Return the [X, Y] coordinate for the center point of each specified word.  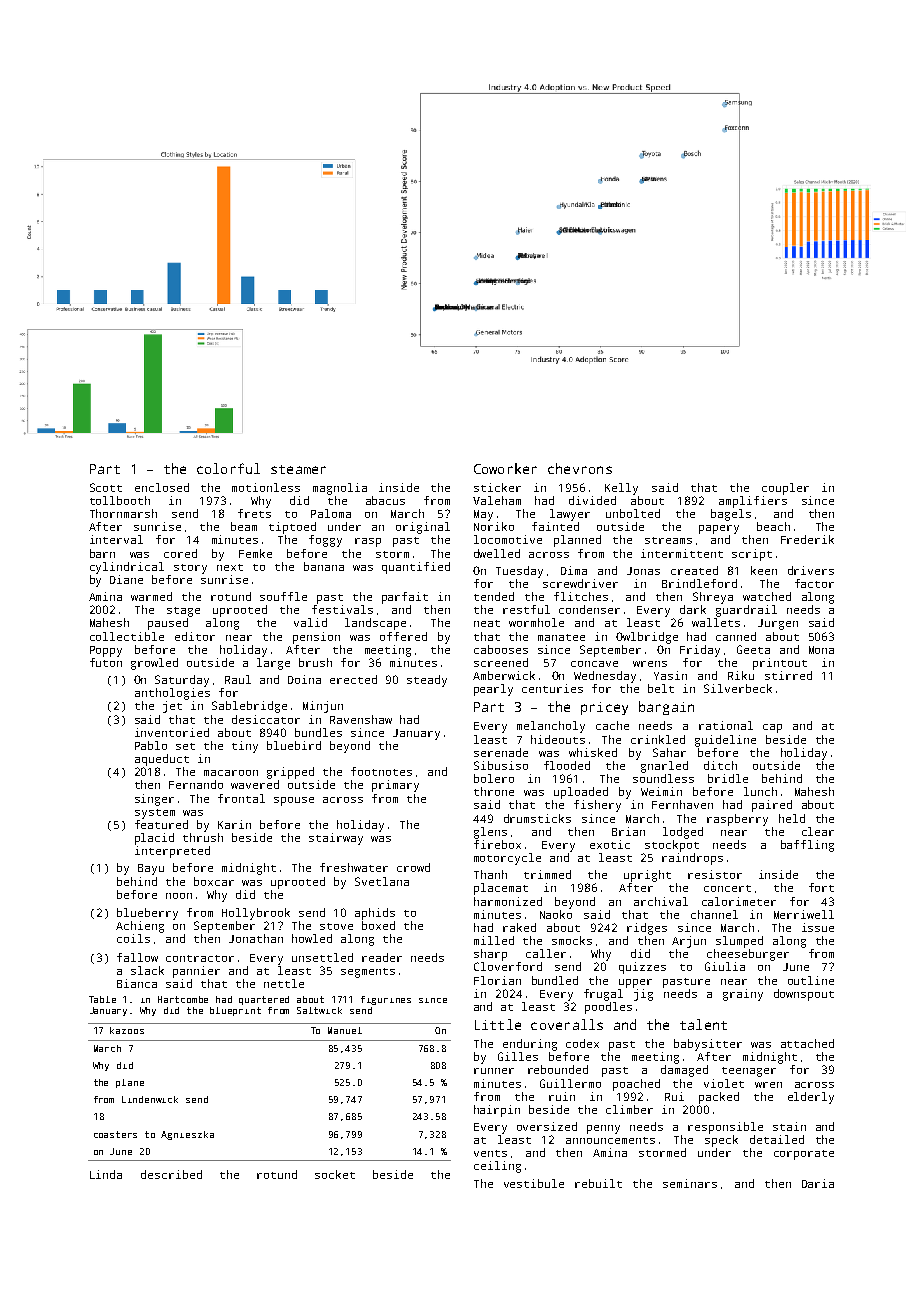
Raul [238, 679]
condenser [589, 609]
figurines [386, 1000]
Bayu [151, 869]
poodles [608, 1008]
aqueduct [162, 760]
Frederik [807, 539]
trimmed [547, 874]
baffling [807, 846]
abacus [385, 500]
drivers [811, 570]
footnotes [381, 771]
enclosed [162, 487]
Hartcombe [183, 999]
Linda [106, 1174]
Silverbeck [738, 688]
